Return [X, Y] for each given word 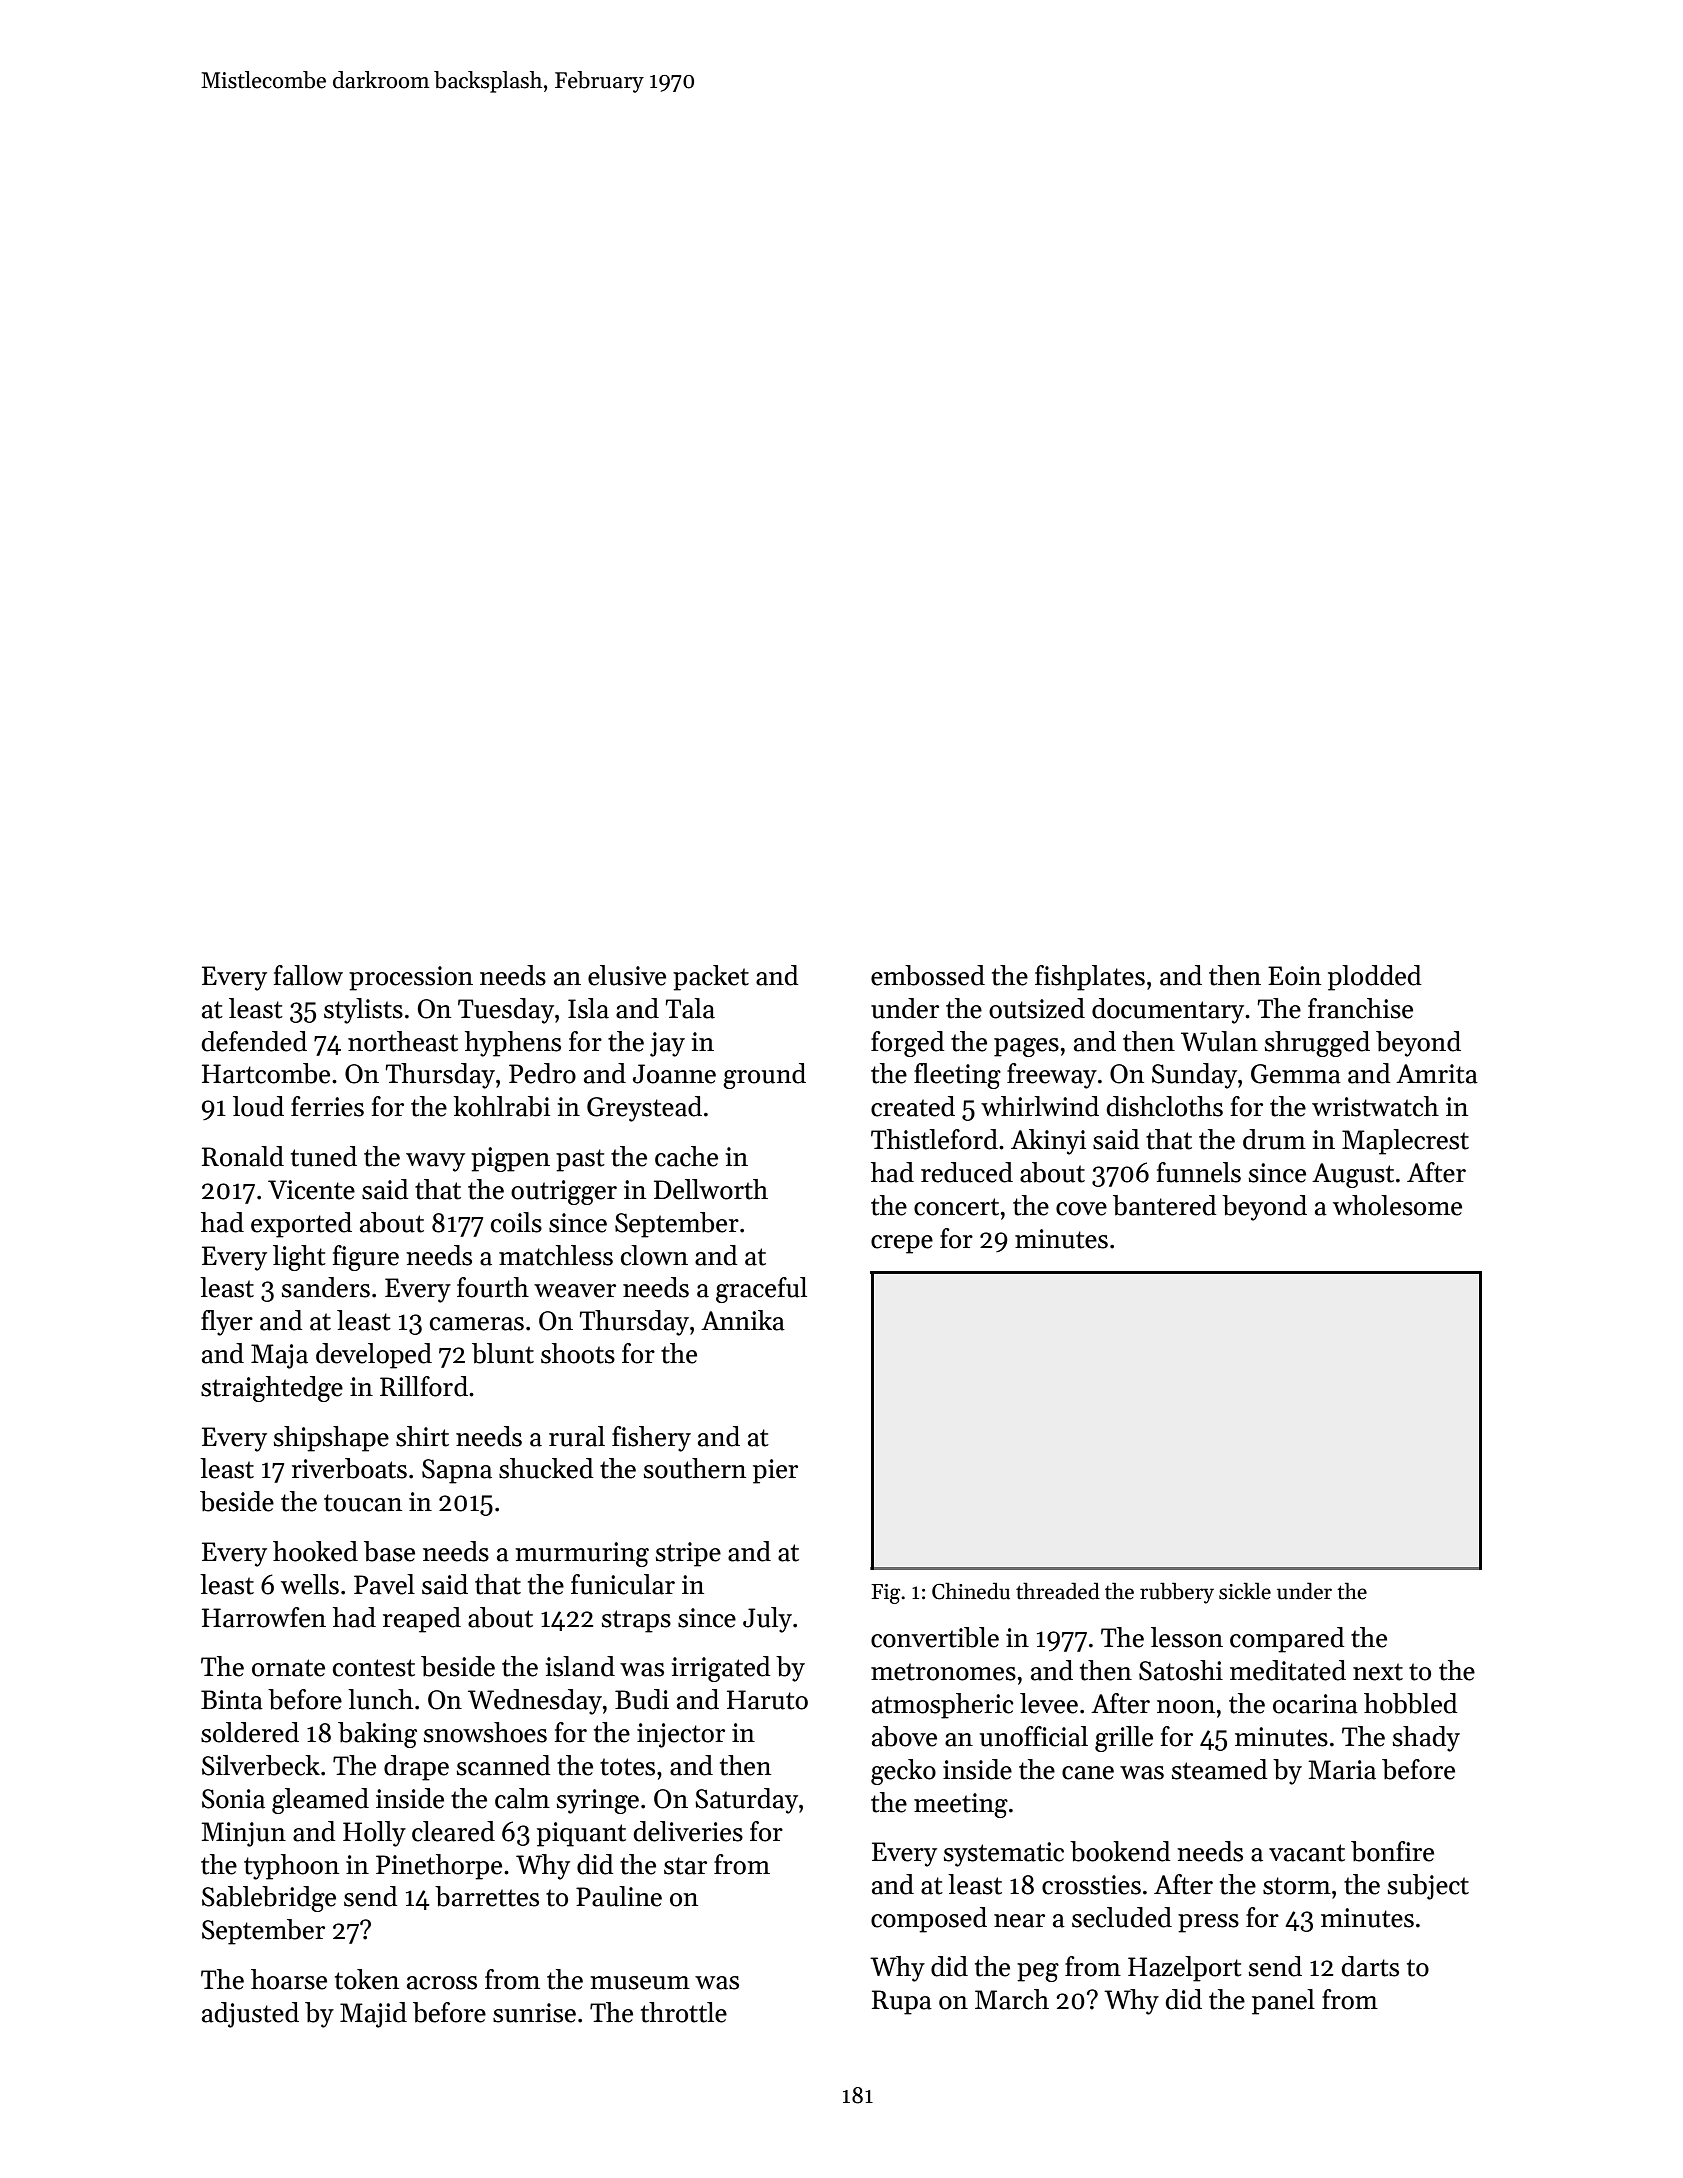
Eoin [1294, 976]
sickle [1245, 1591]
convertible [935, 1637]
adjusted [250, 2015]
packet [711, 978]
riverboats [349, 1468]
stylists [363, 1011]
